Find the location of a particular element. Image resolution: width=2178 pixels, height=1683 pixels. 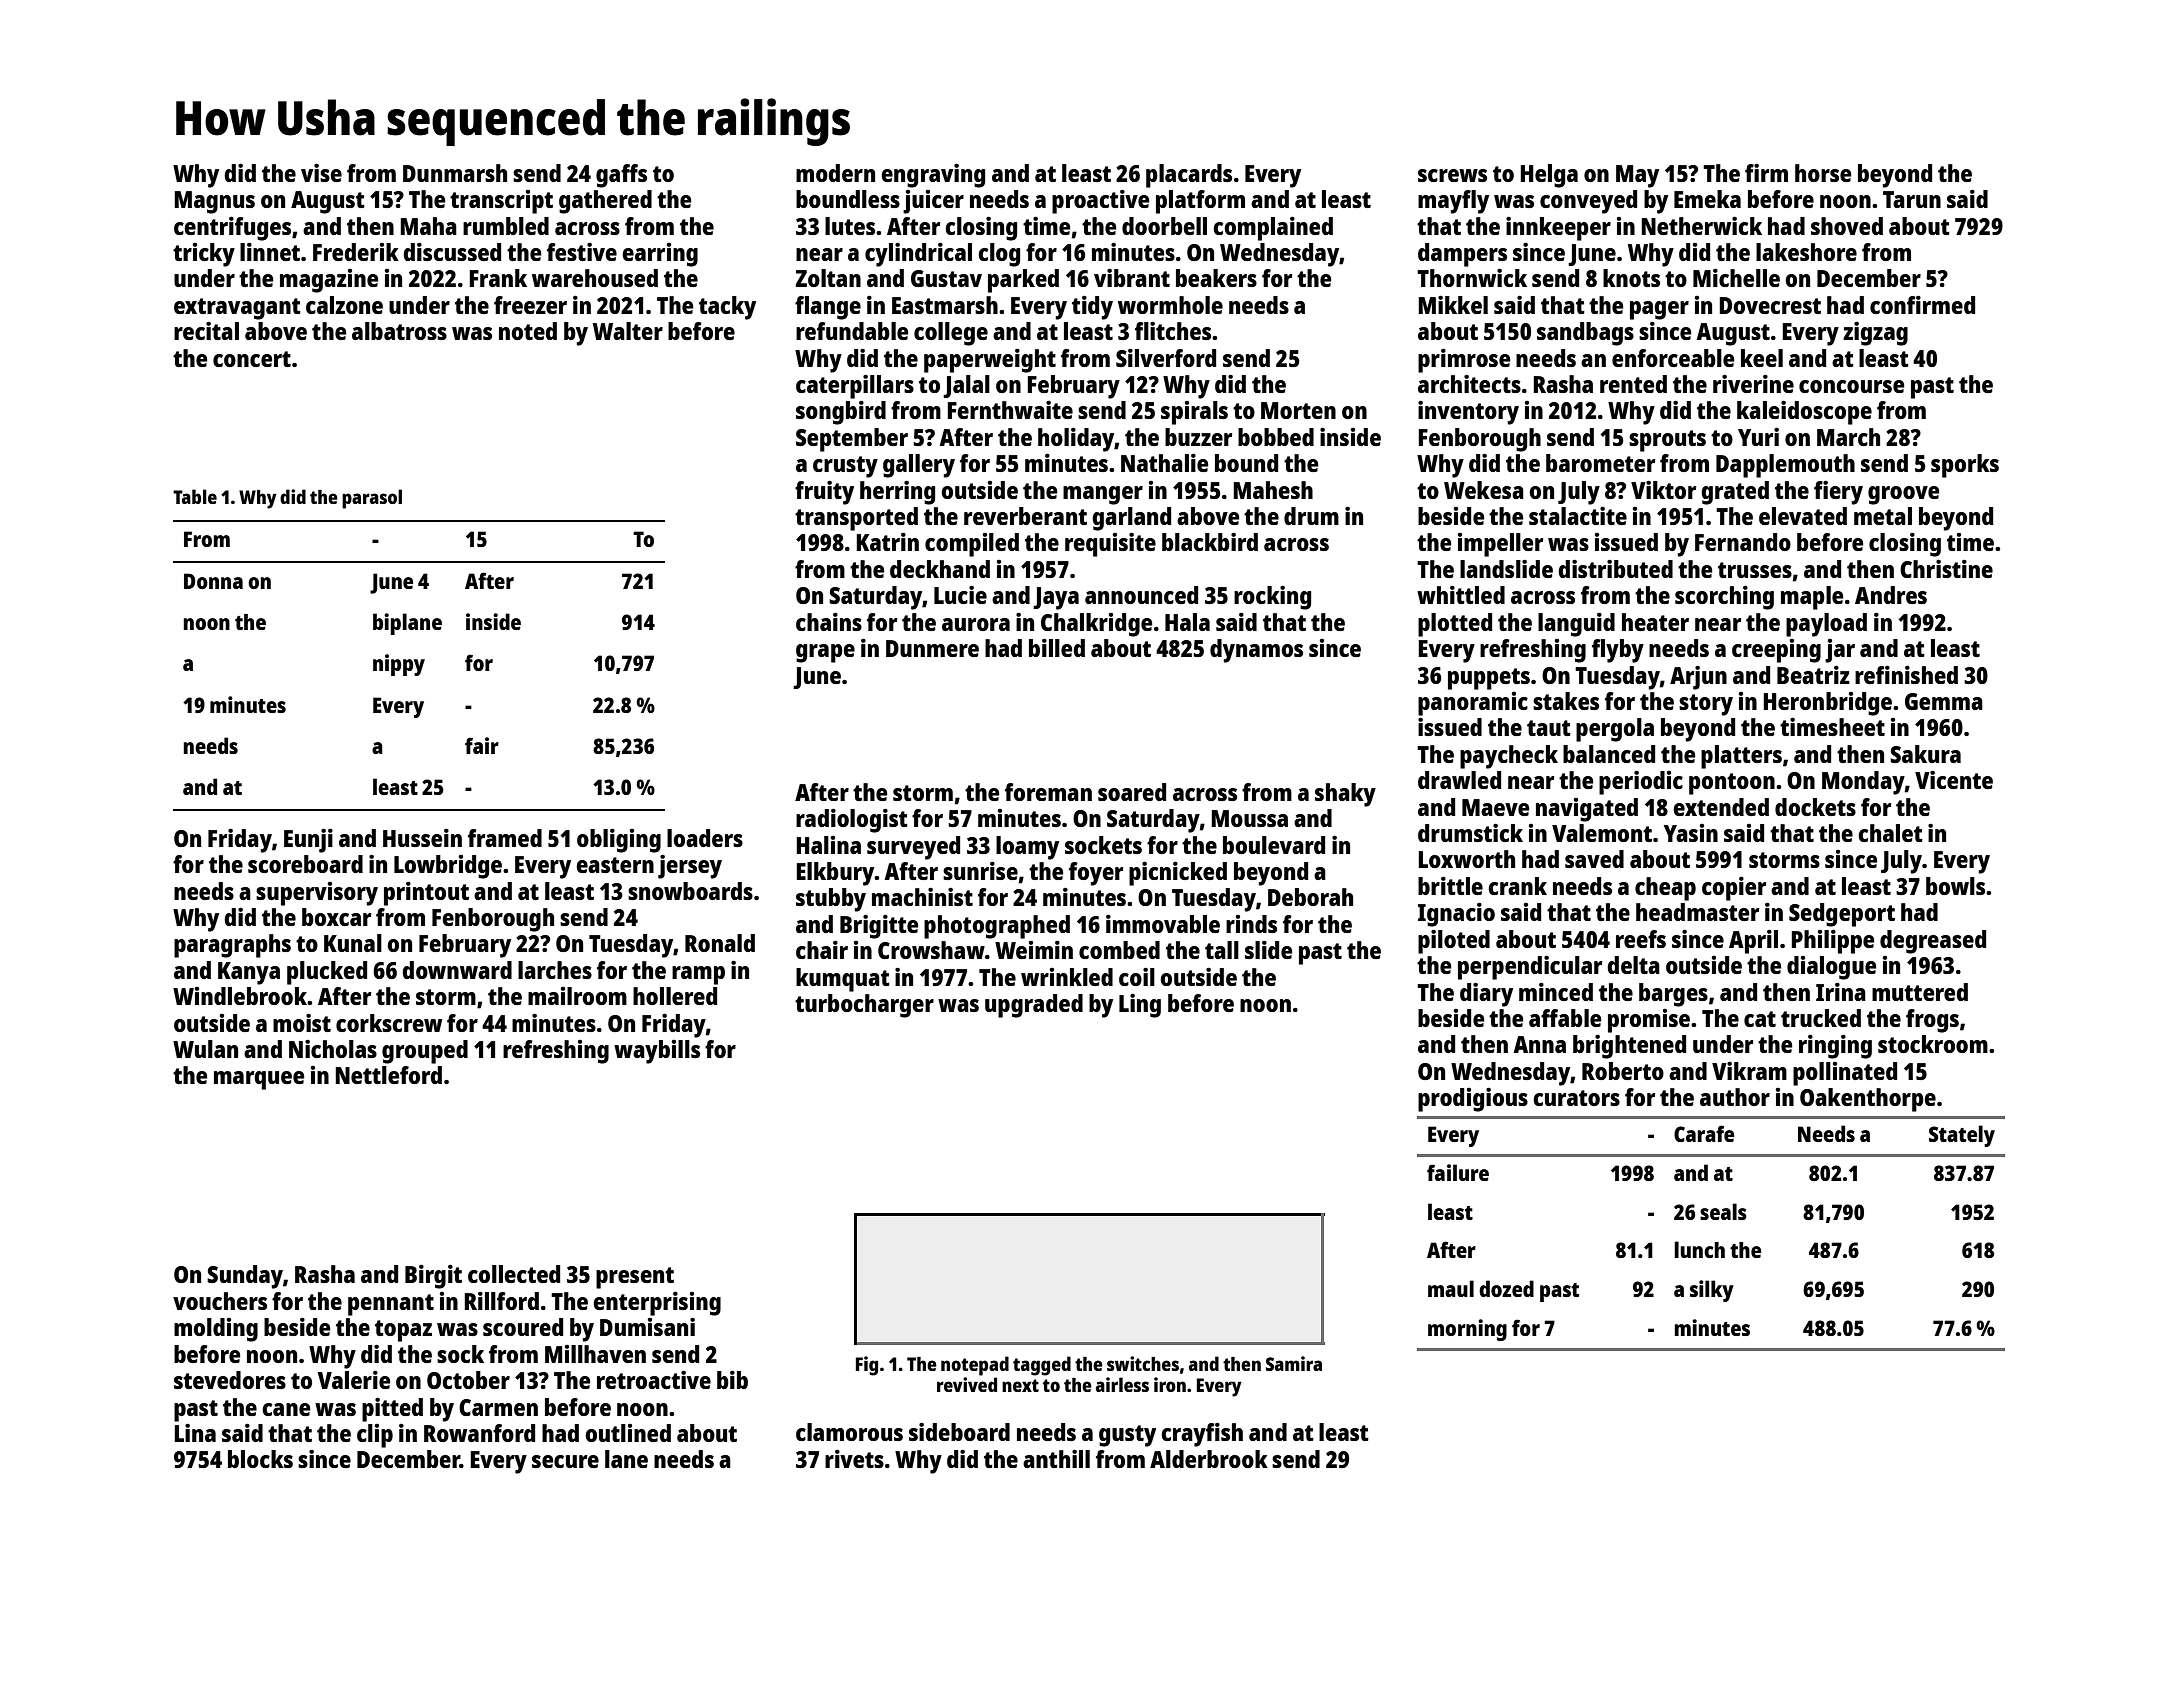

morning is located at coordinates (1467, 1330).
